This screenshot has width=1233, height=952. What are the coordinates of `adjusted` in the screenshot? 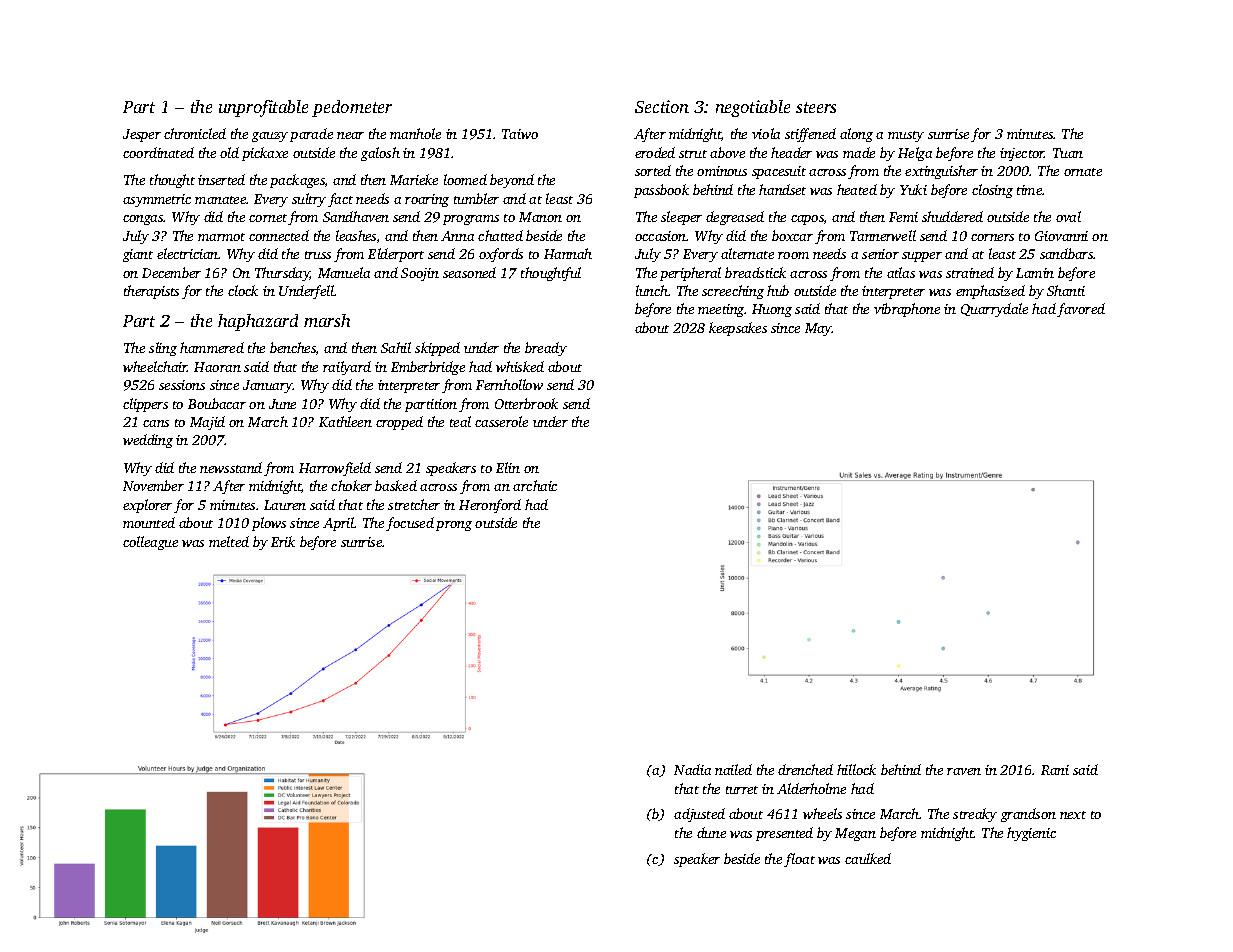 It's located at (699, 815).
